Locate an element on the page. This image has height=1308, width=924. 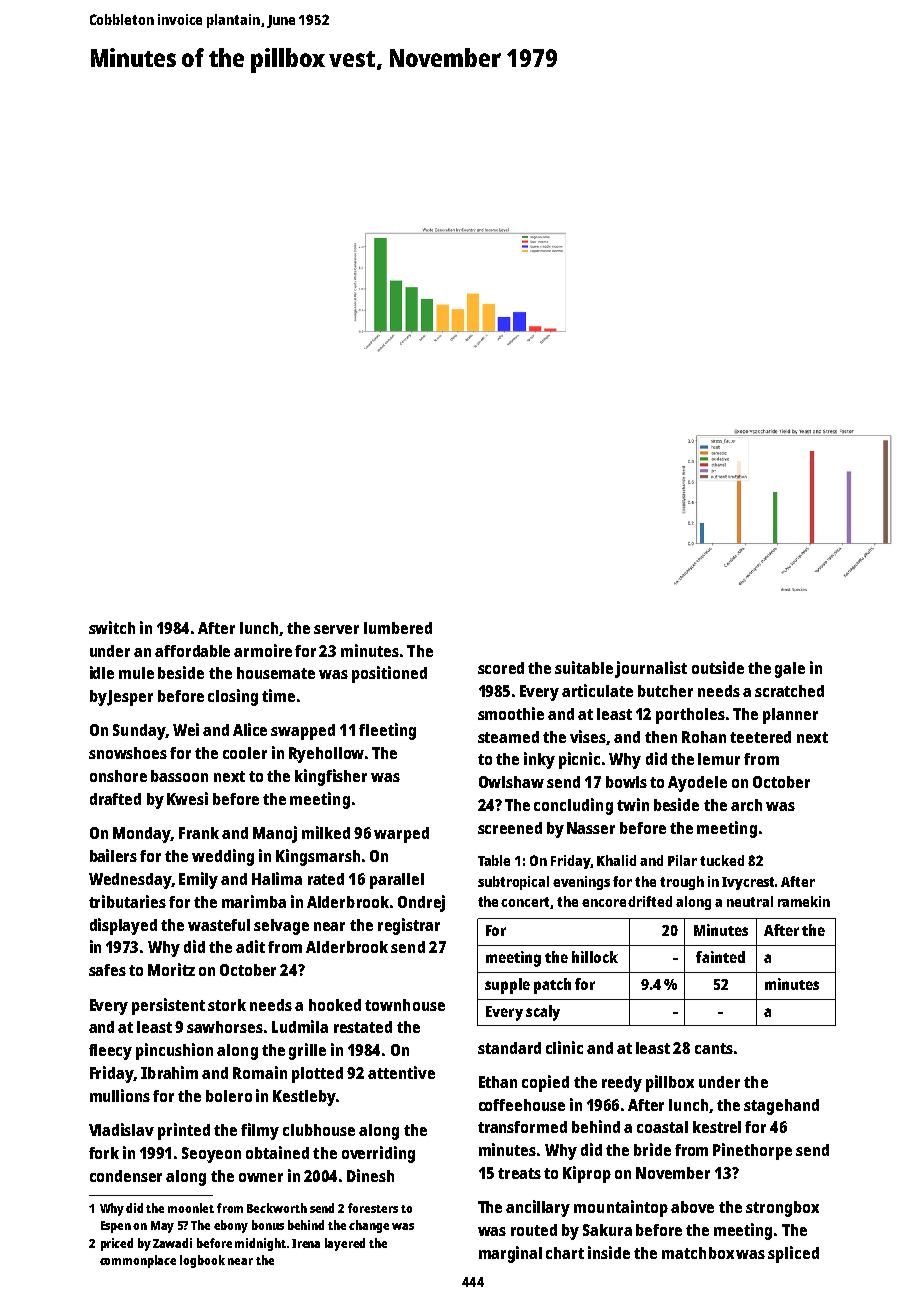
stagehand is located at coordinates (781, 1107).
